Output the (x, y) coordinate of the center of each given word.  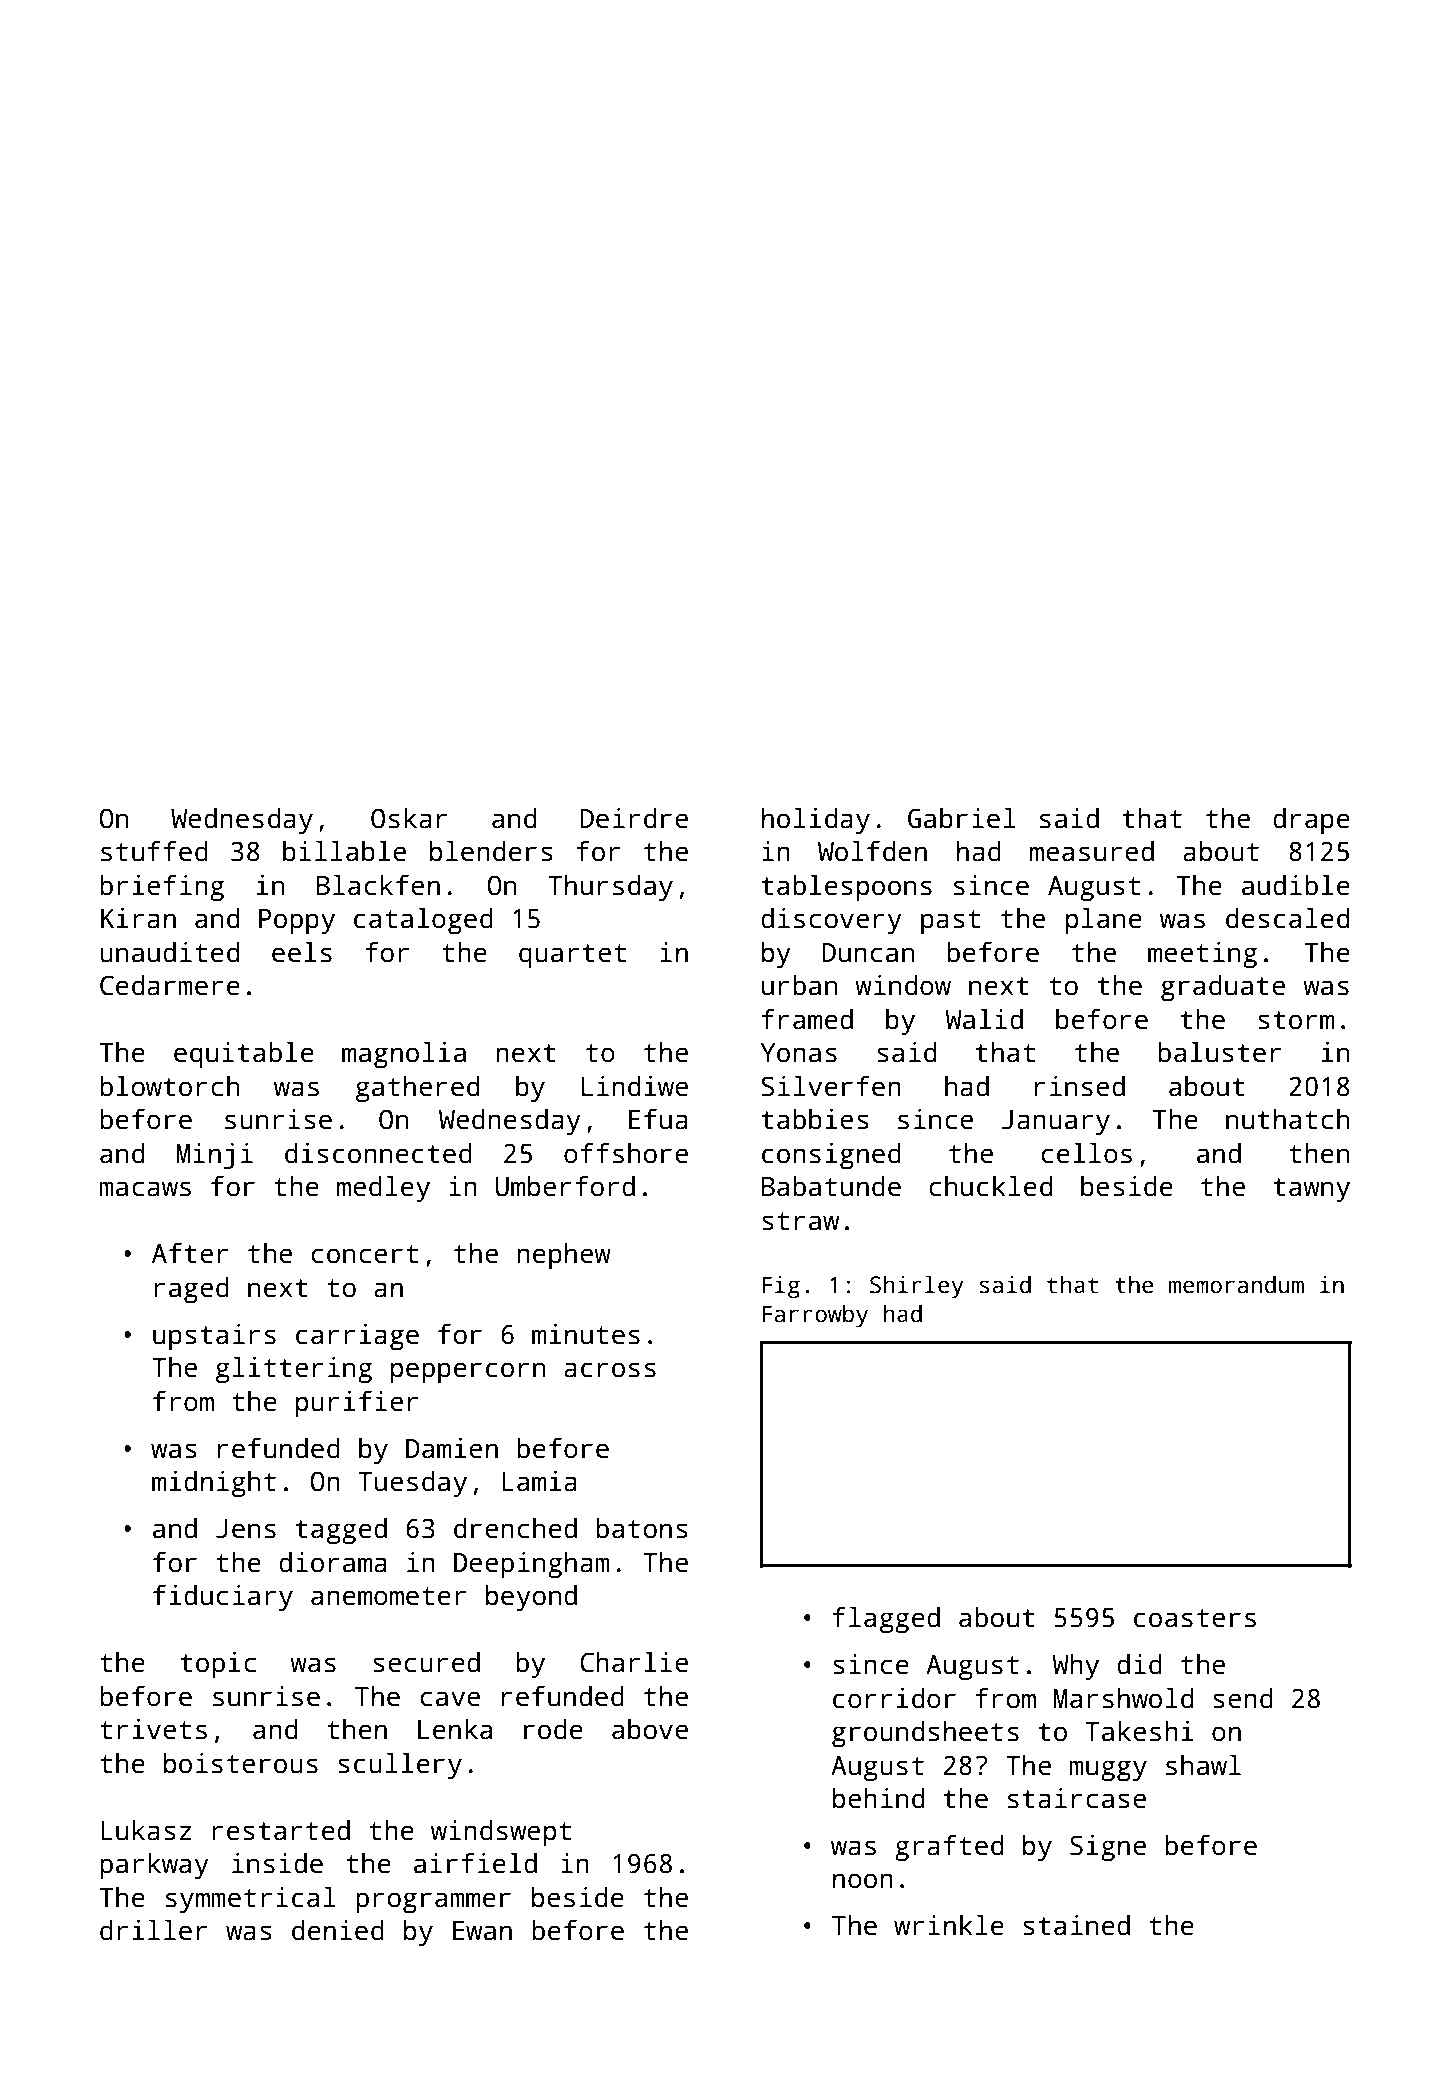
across (610, 1370)
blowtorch (169, 1086)
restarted (281, 1830)
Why (1075, 1667)
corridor (894, 1698)
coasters (1195, 1618)
